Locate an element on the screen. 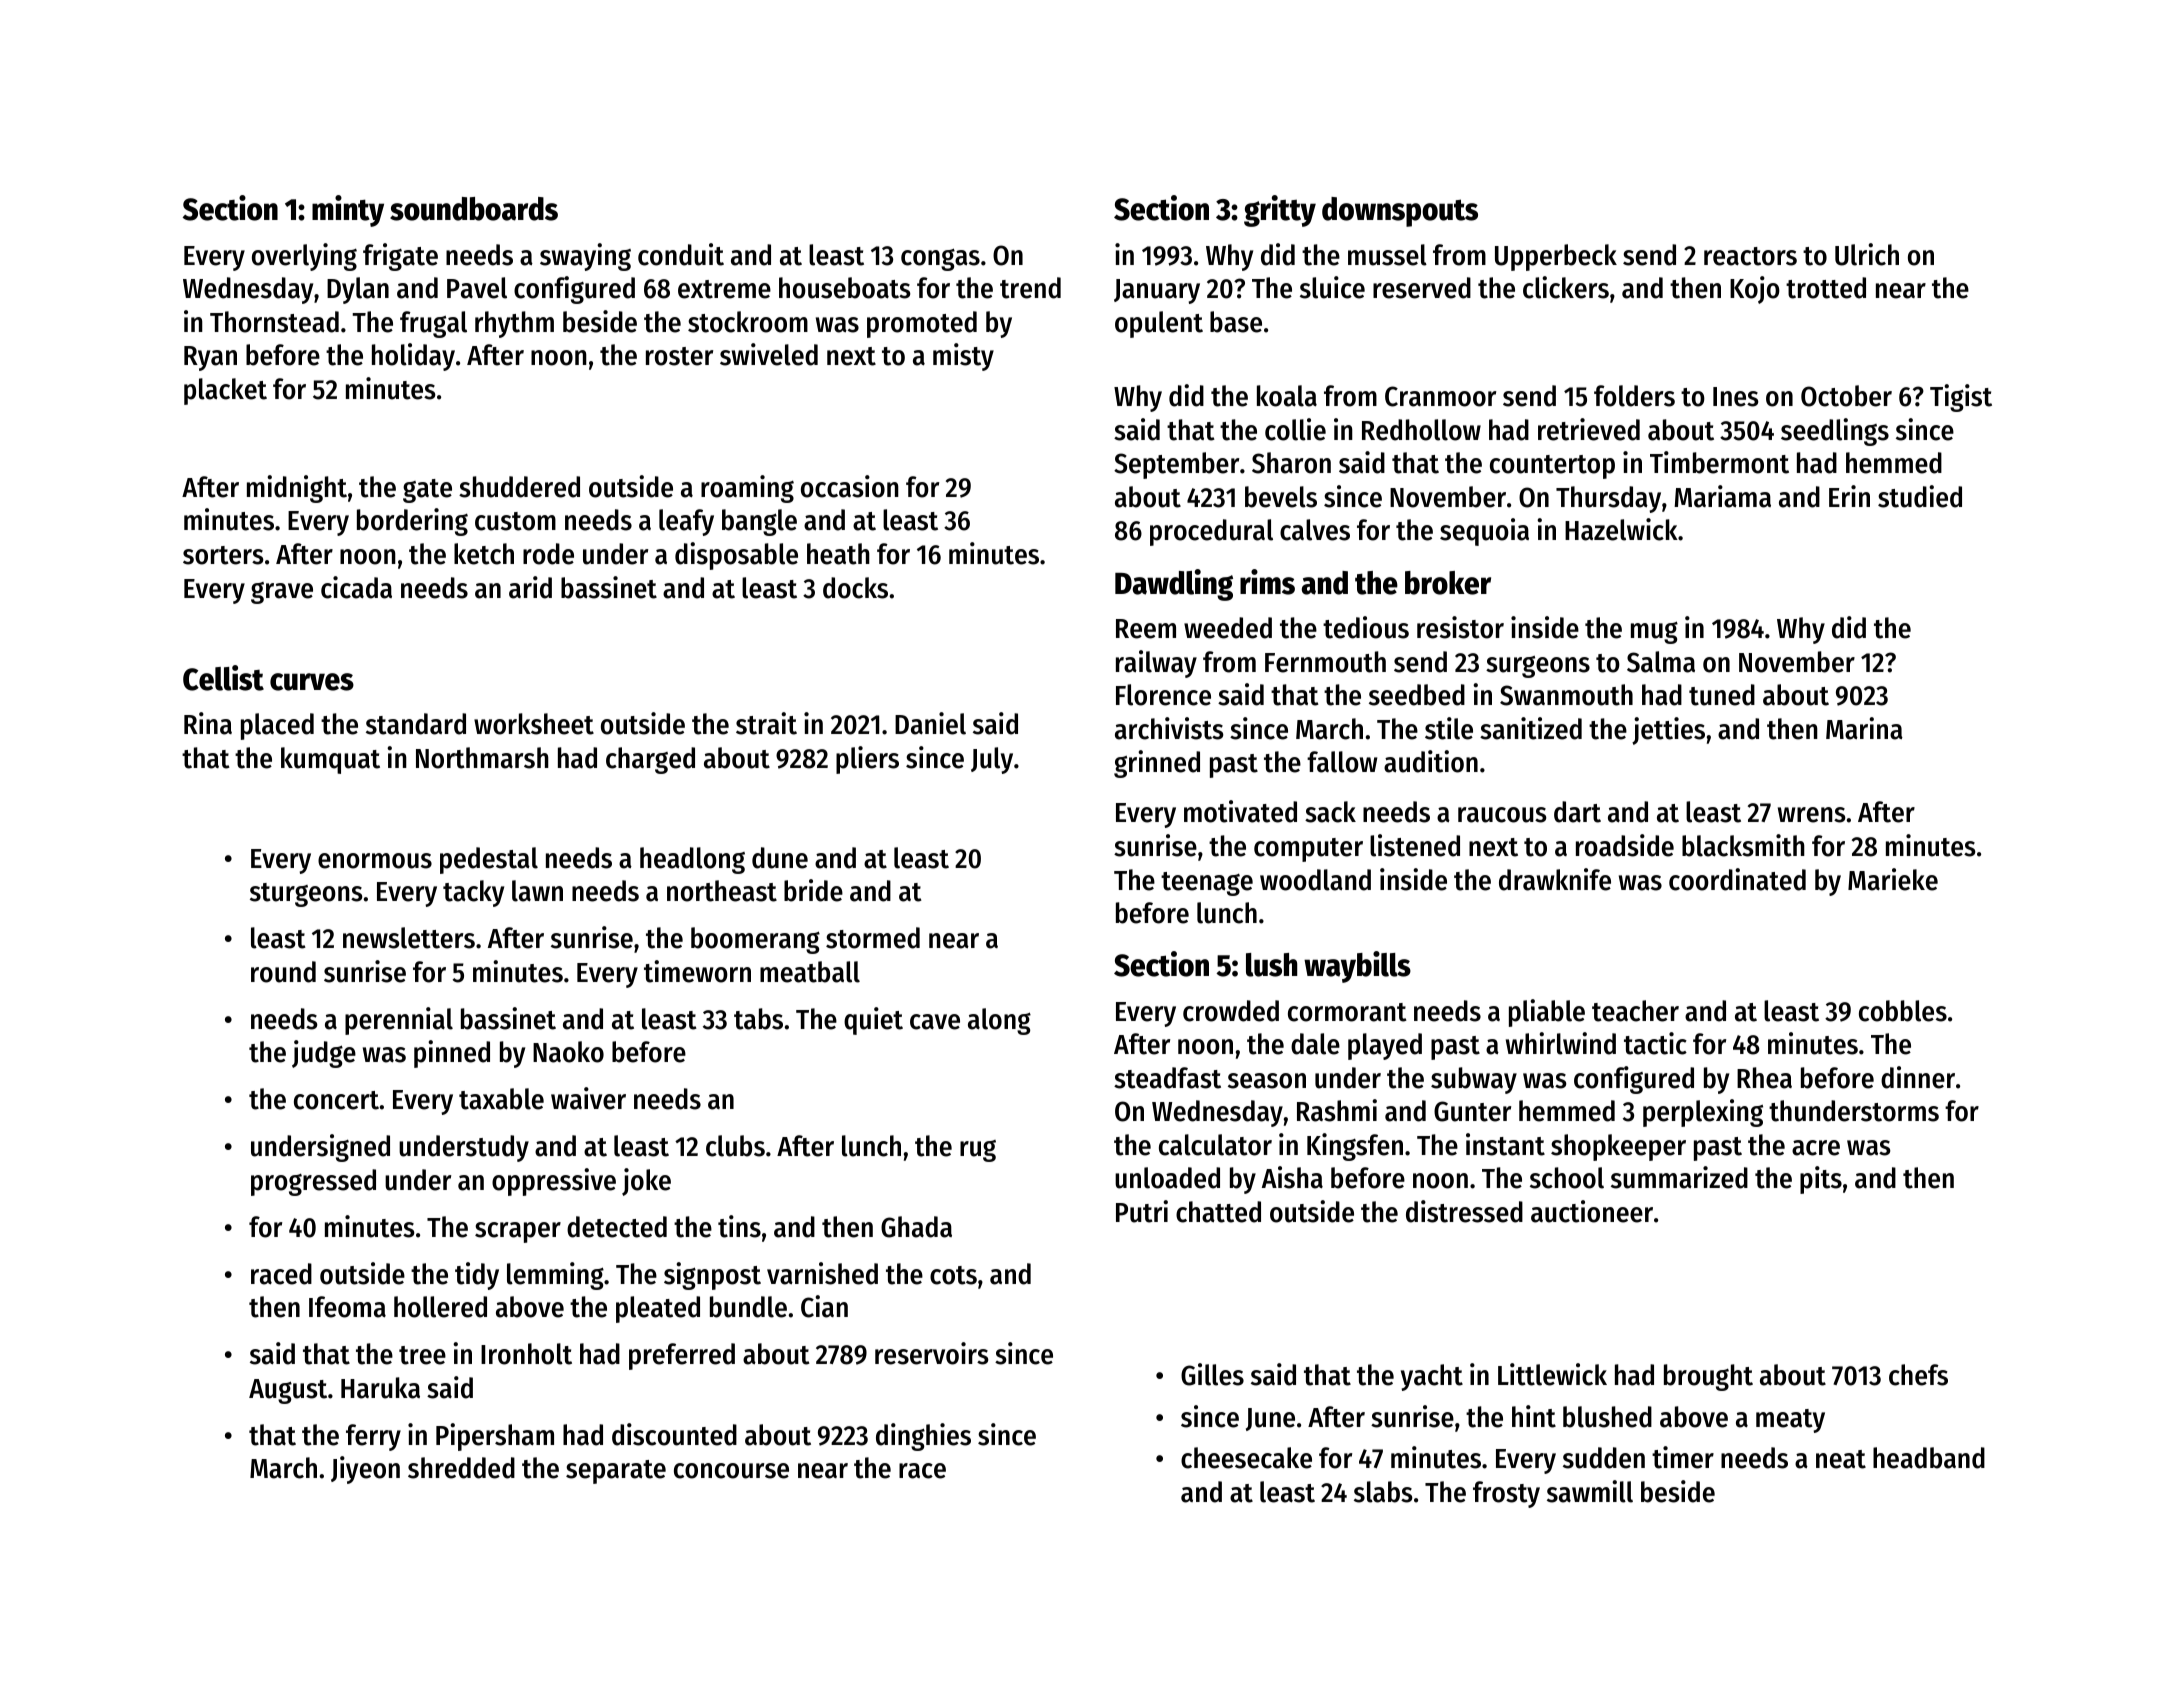  soundboards is located at coordinates (474, 209).
